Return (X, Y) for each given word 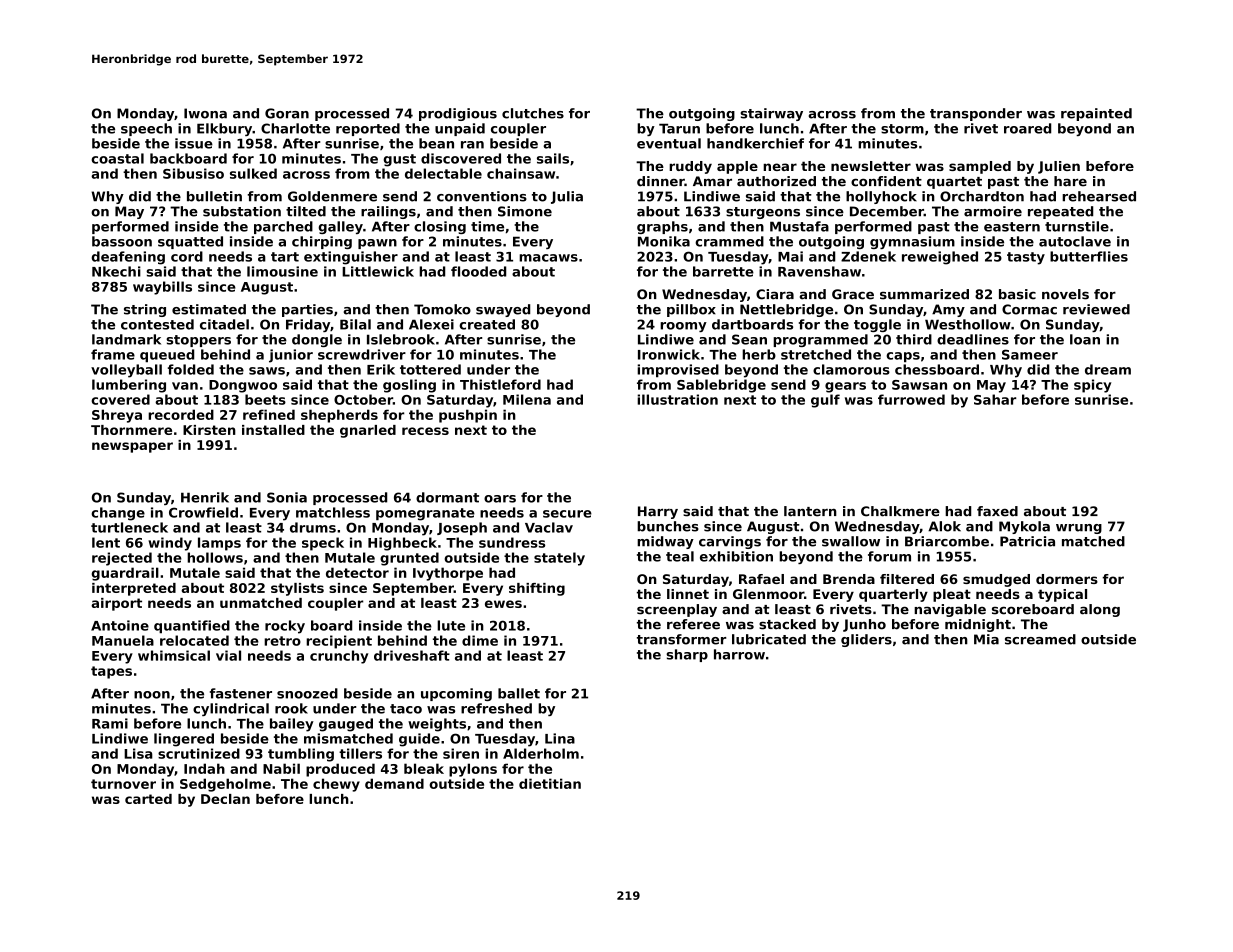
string (145, 310)
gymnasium (912, 242)
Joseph (462, 529)
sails (553, 158)
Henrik (205, 497)
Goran (287, 113)
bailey (292, 725)
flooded (478, 271)
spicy (1092, 386)
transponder (976, 114)
